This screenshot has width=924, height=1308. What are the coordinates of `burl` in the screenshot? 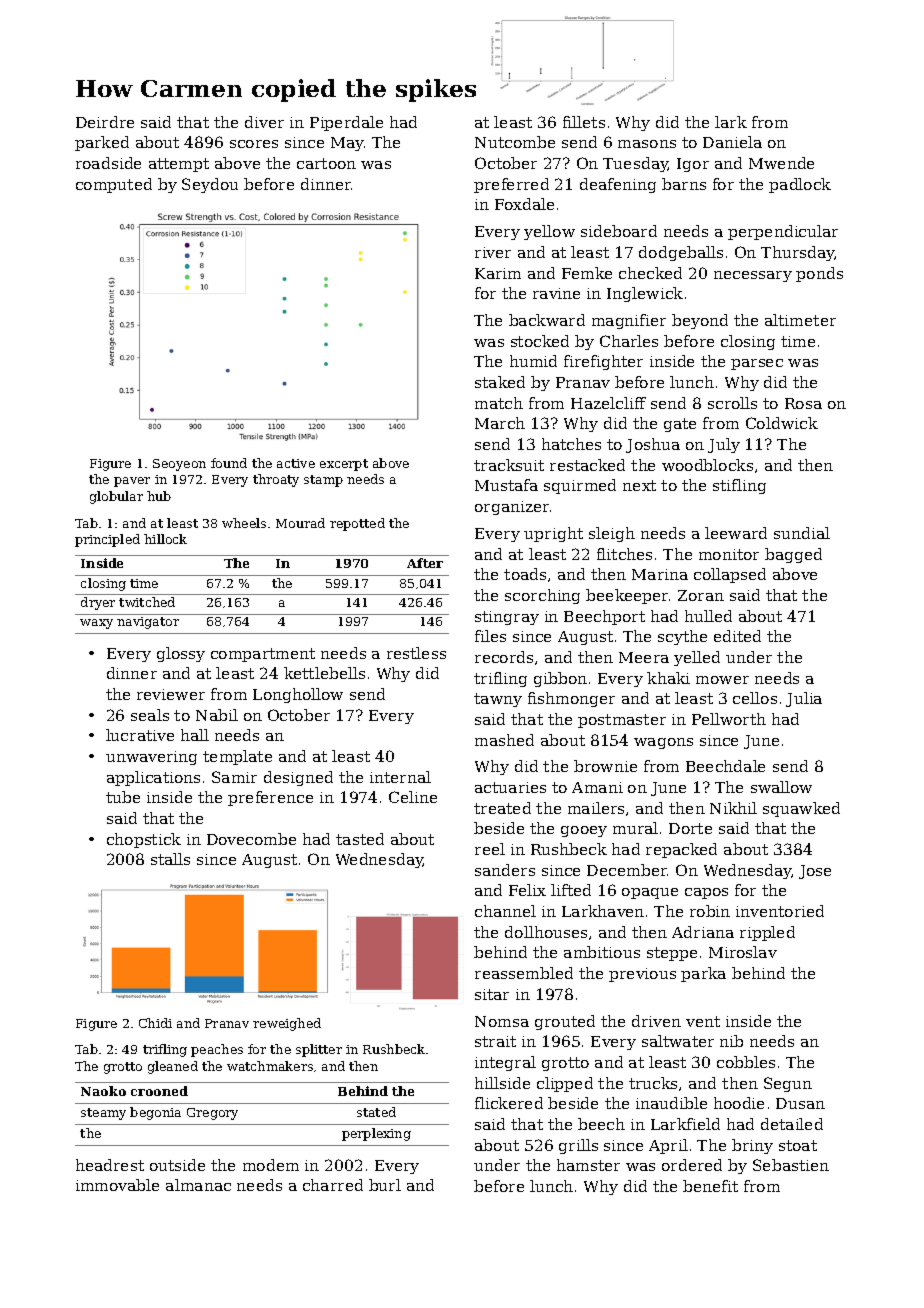 It's located at (385, 1185).
